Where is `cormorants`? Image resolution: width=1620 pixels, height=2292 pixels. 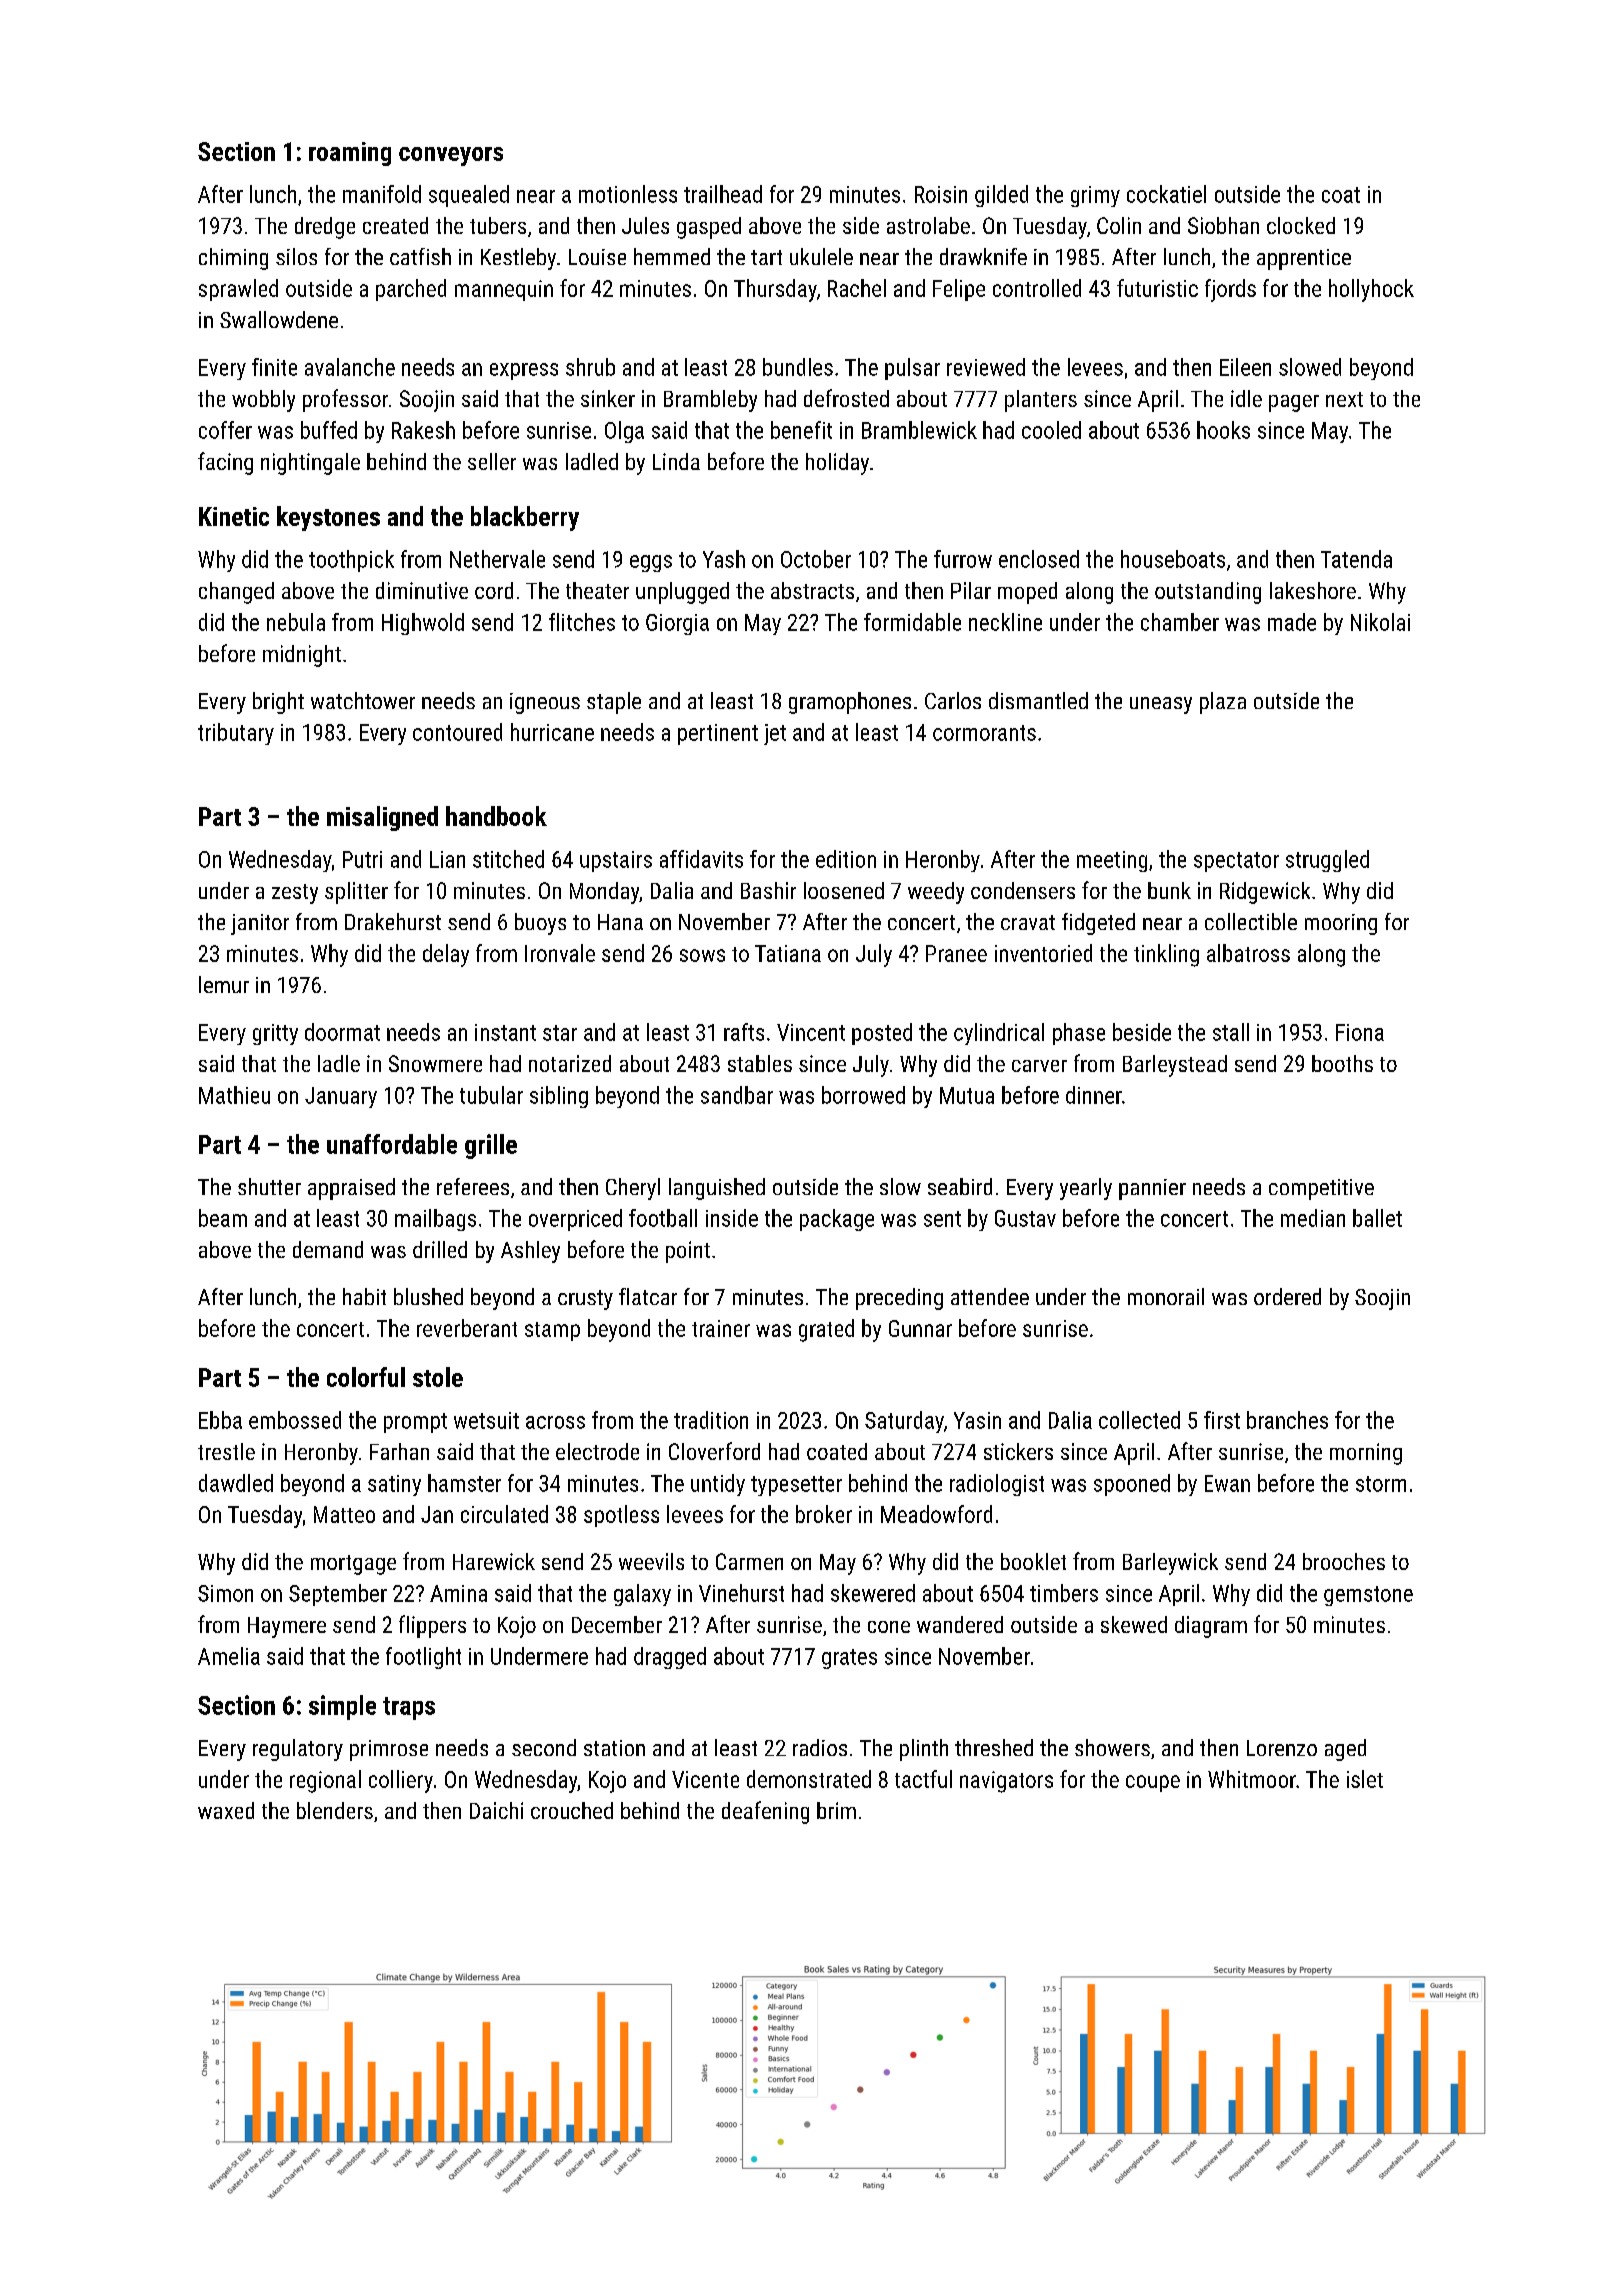
cormorants is located at coordinates (984, 733).
